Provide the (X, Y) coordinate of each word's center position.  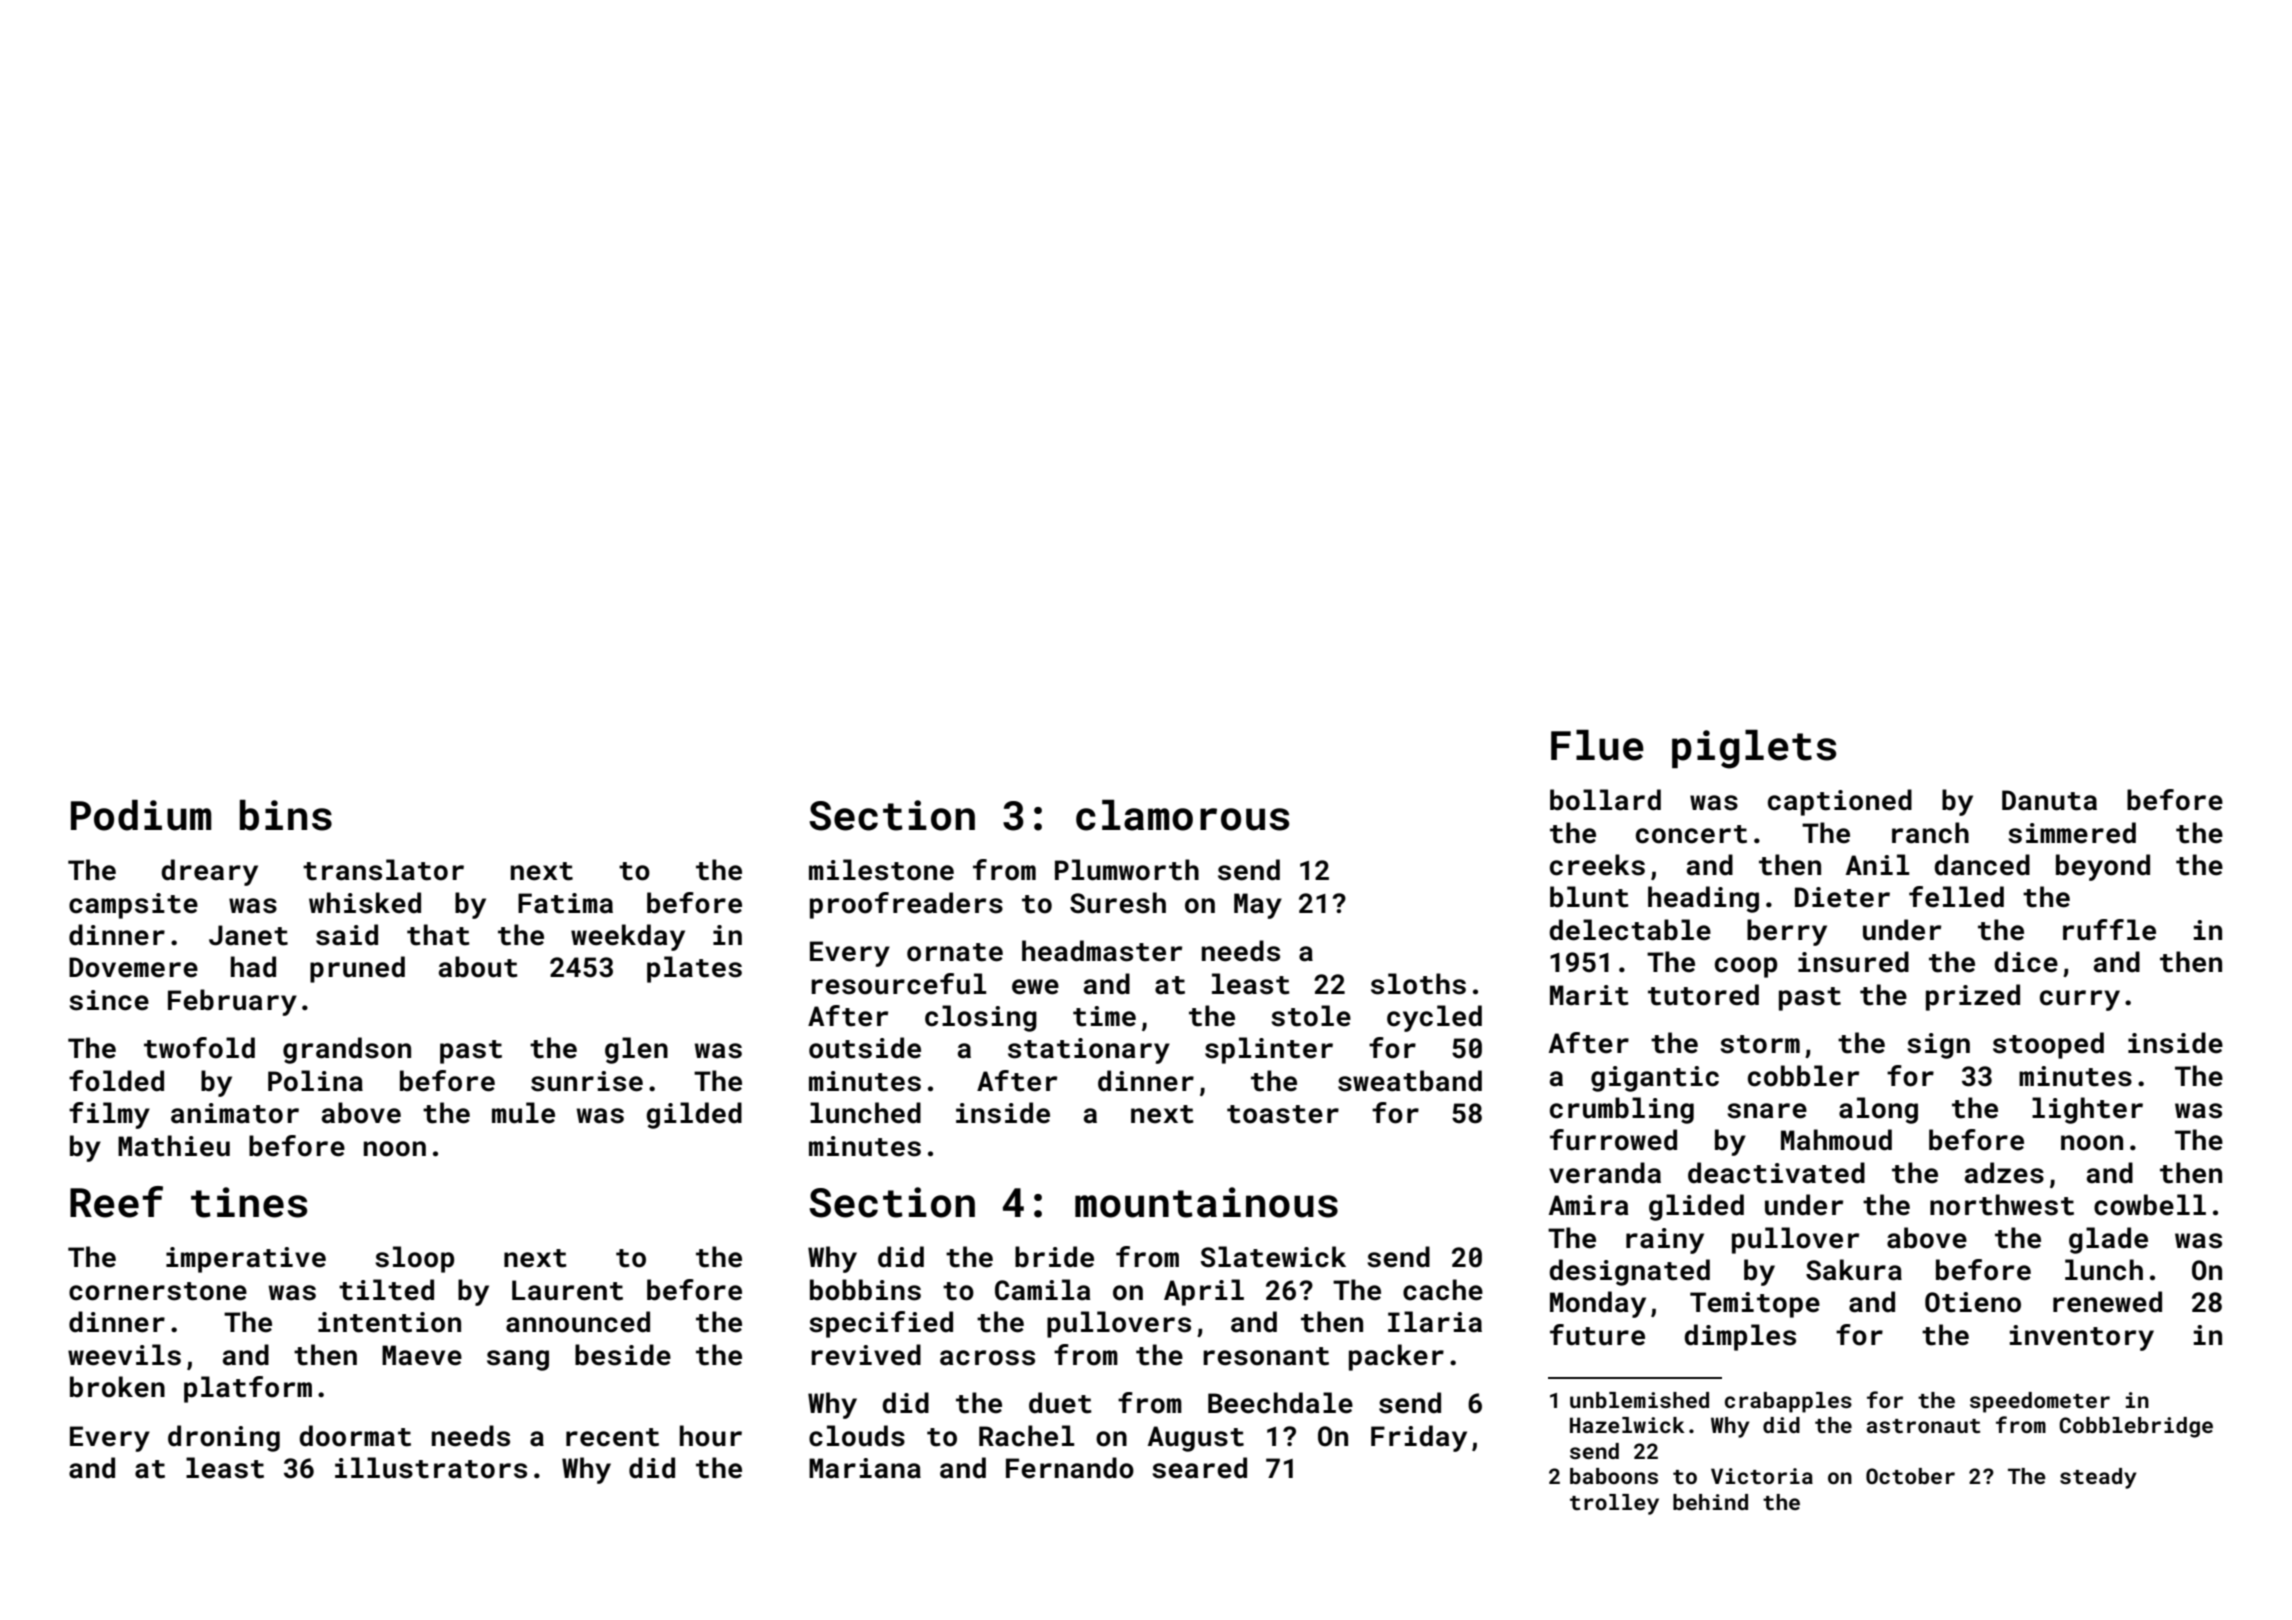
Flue (1597, 745)
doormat (355, 1436)
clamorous (1182, 815)
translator (383, 870)
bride (1054, 1257)
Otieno (1973, 1302)
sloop (414, 1259)
